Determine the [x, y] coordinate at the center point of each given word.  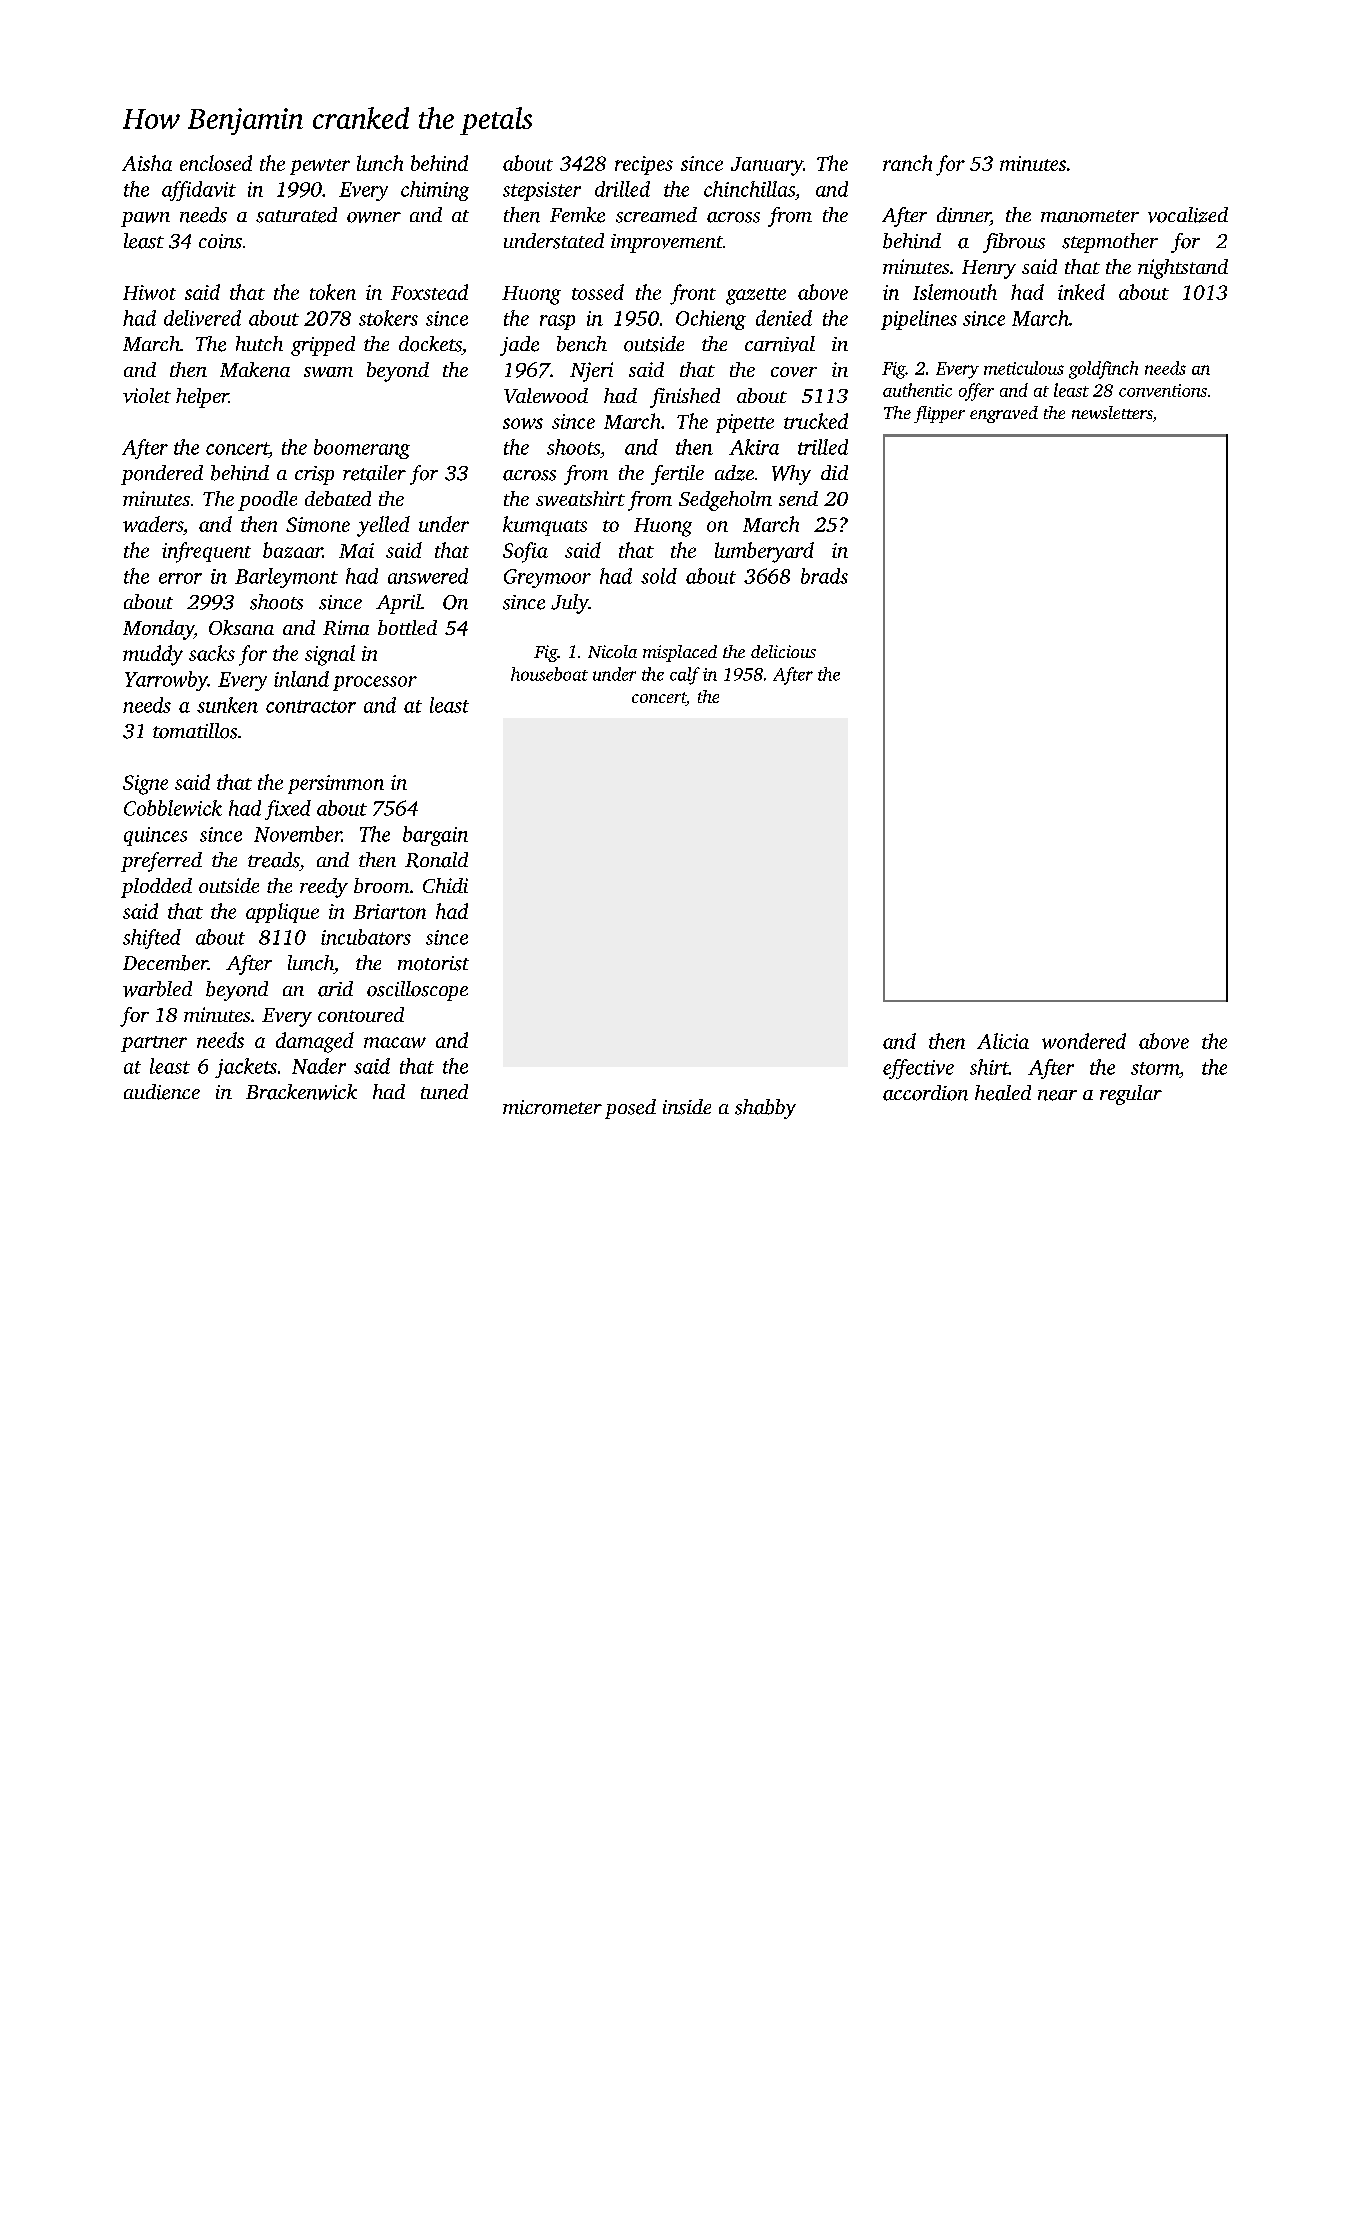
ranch [907, 163]
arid [335, 989]
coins [220, 241]
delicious [783, 651]
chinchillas [749, 189]
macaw [395, 1042]
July [569, 604]
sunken [227, 705]
